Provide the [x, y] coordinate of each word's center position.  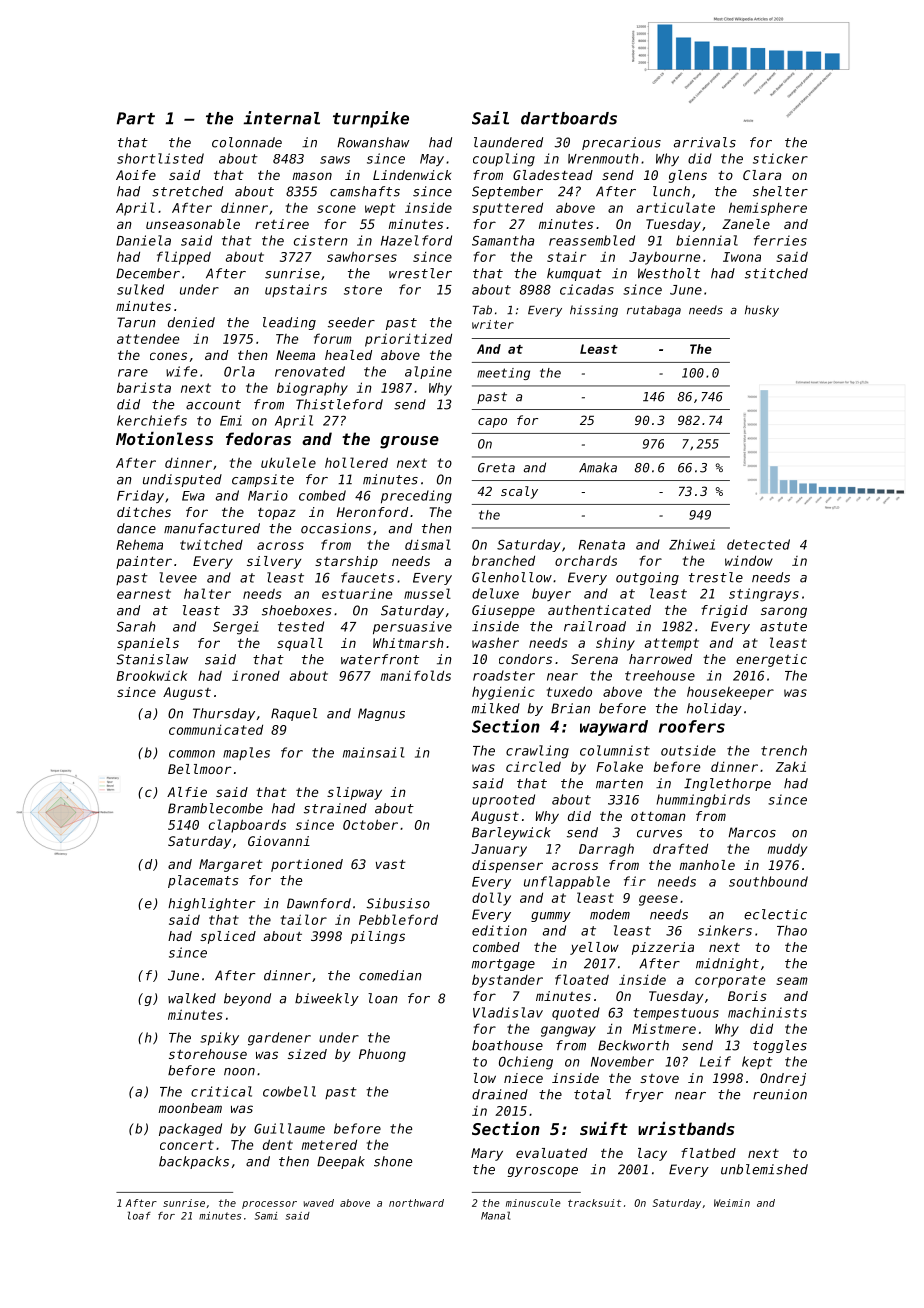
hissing [594, 311]
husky [762, 311]
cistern [320, 240]
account [213, 405]
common [192, 754]
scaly [519, 492]
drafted [680, 848]
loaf [139, 1215]
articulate [676, 207]
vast [391, 864]
